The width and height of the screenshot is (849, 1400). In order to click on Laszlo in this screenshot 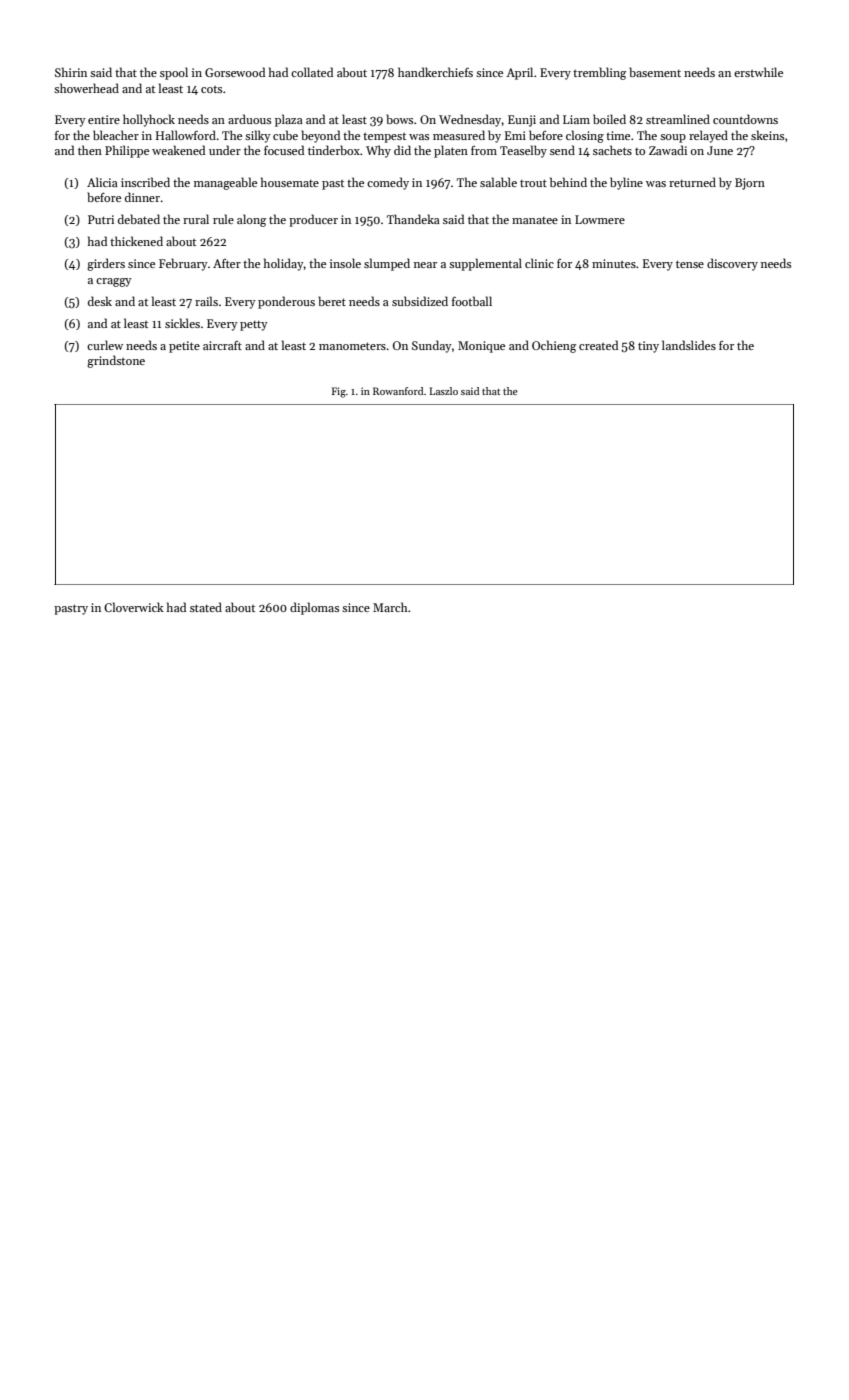, I will do `click(444, 391)`.
